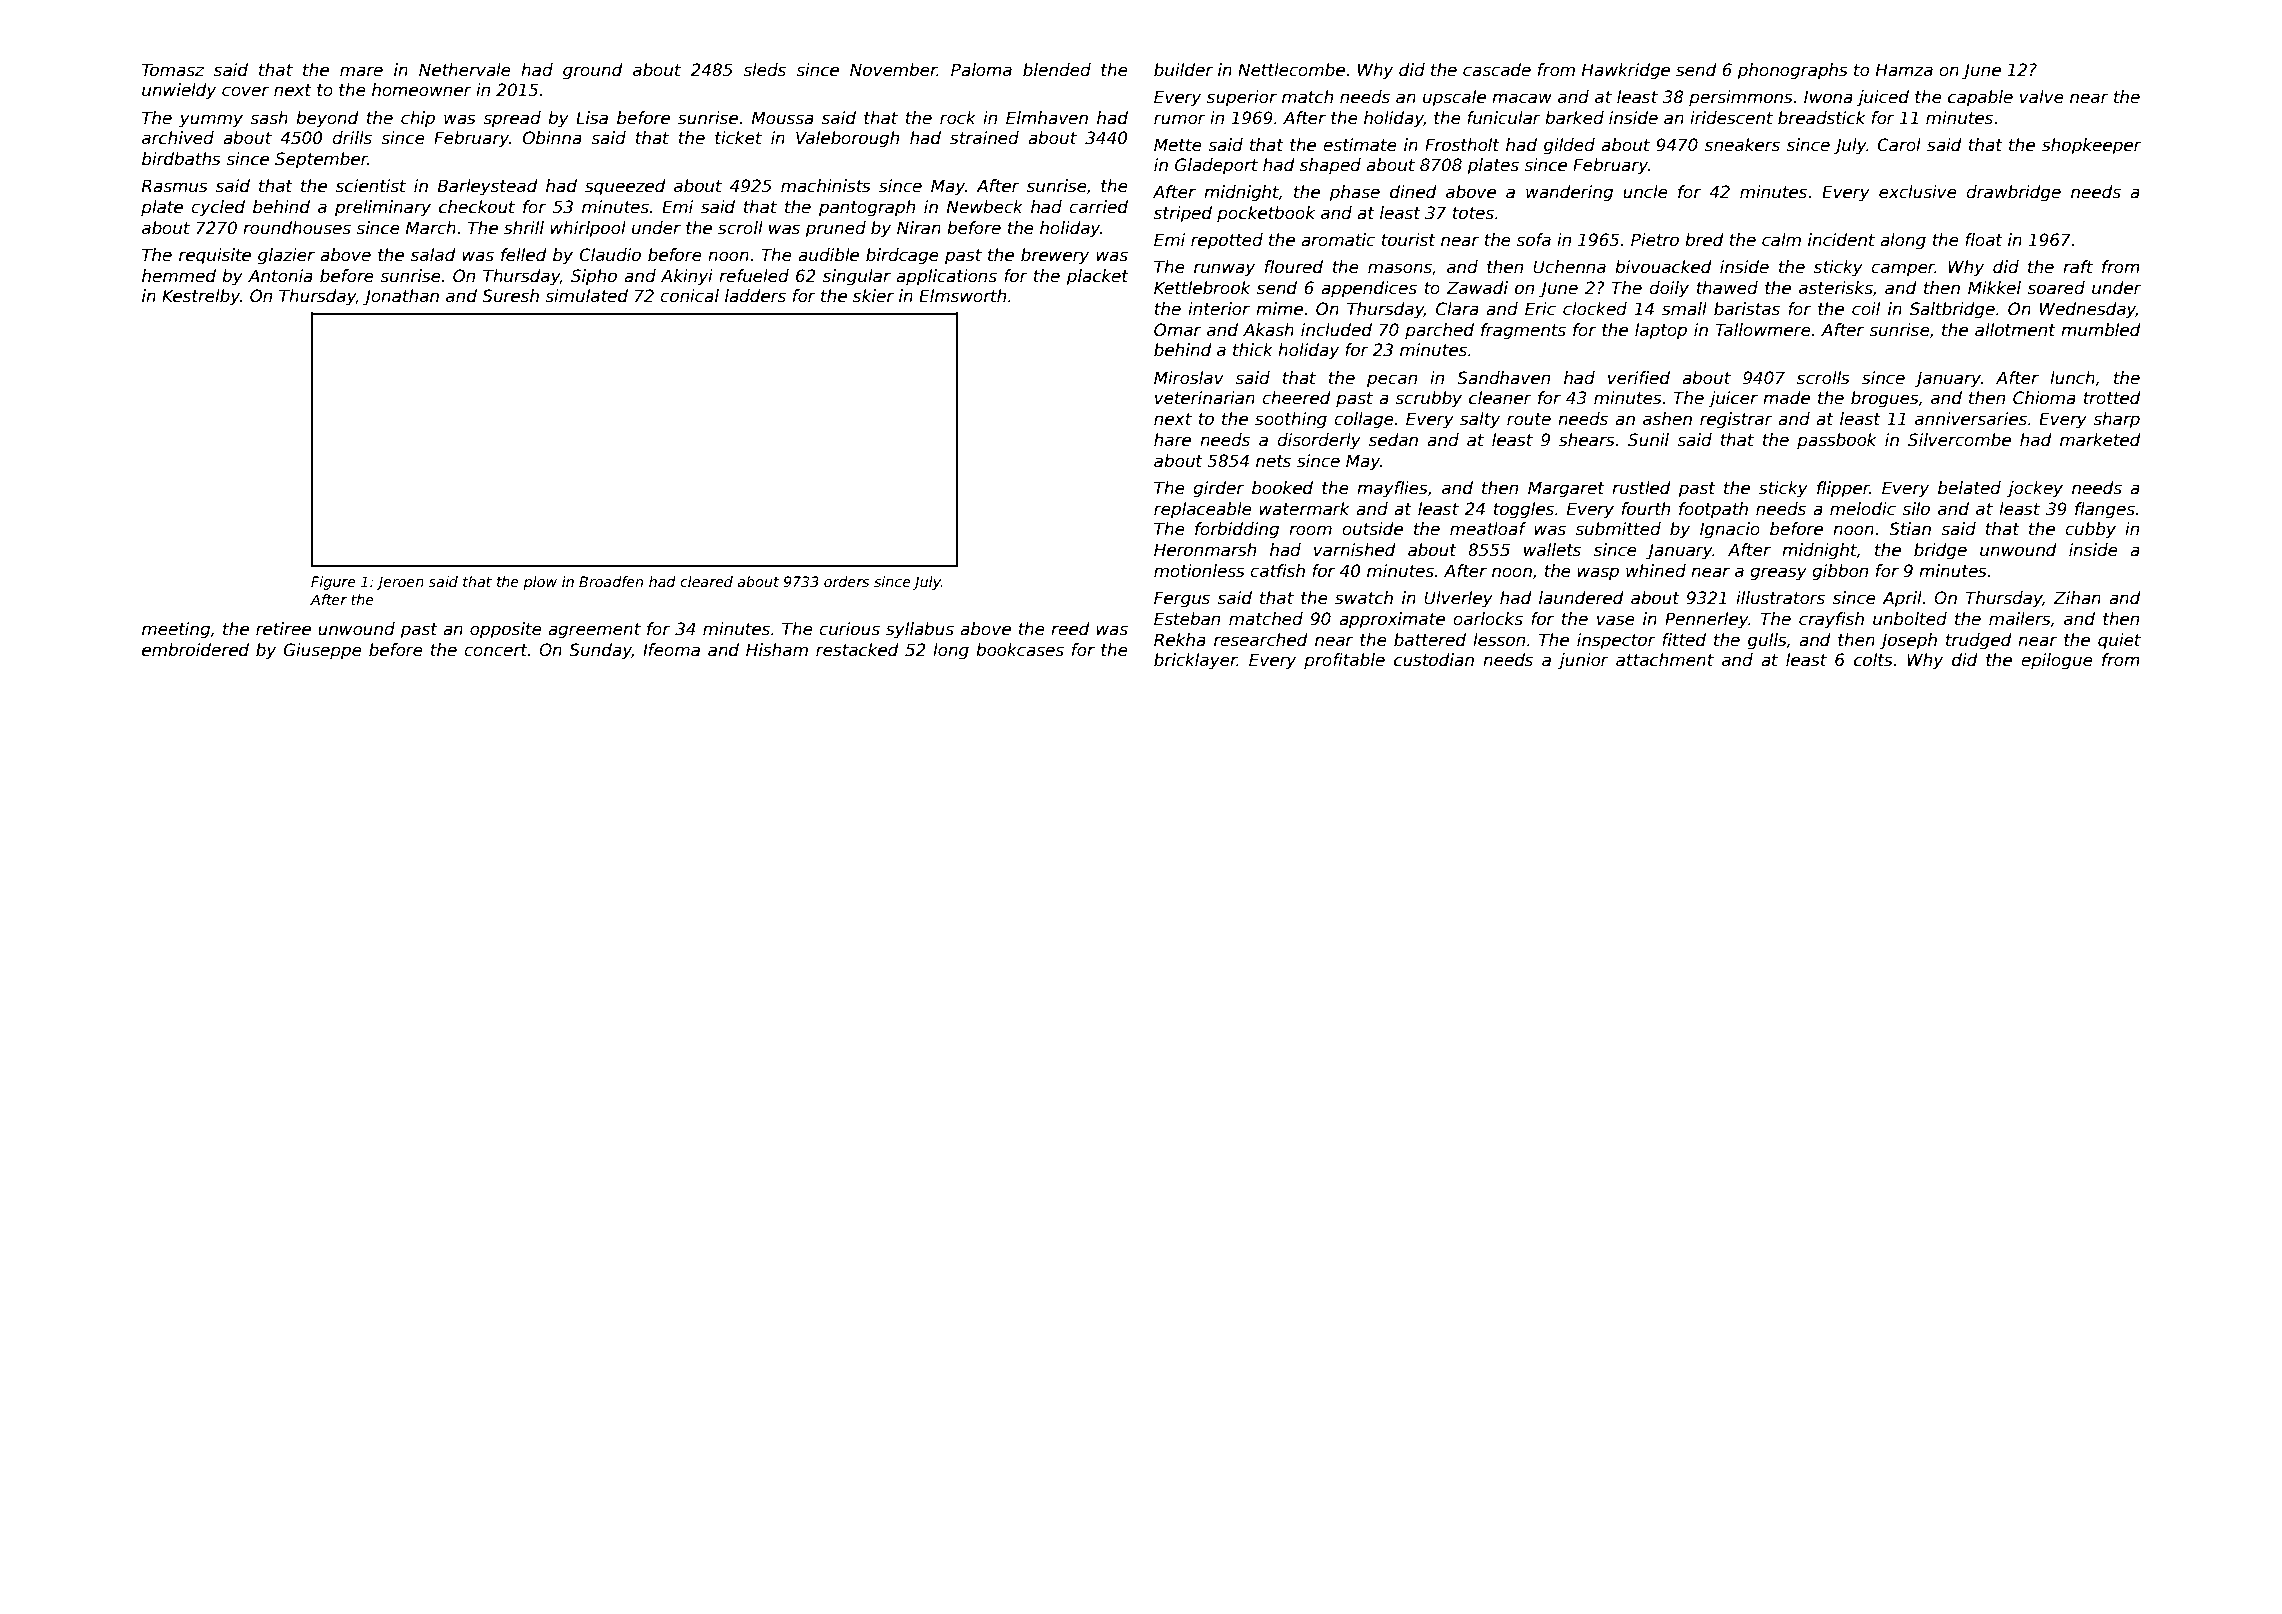 Image resolution: width=2282 pixels, height=1614 pixels. What do you see at coordinates (835, 229) in the screenshot?
I see `pruned` at bounding box center [835, 229].
